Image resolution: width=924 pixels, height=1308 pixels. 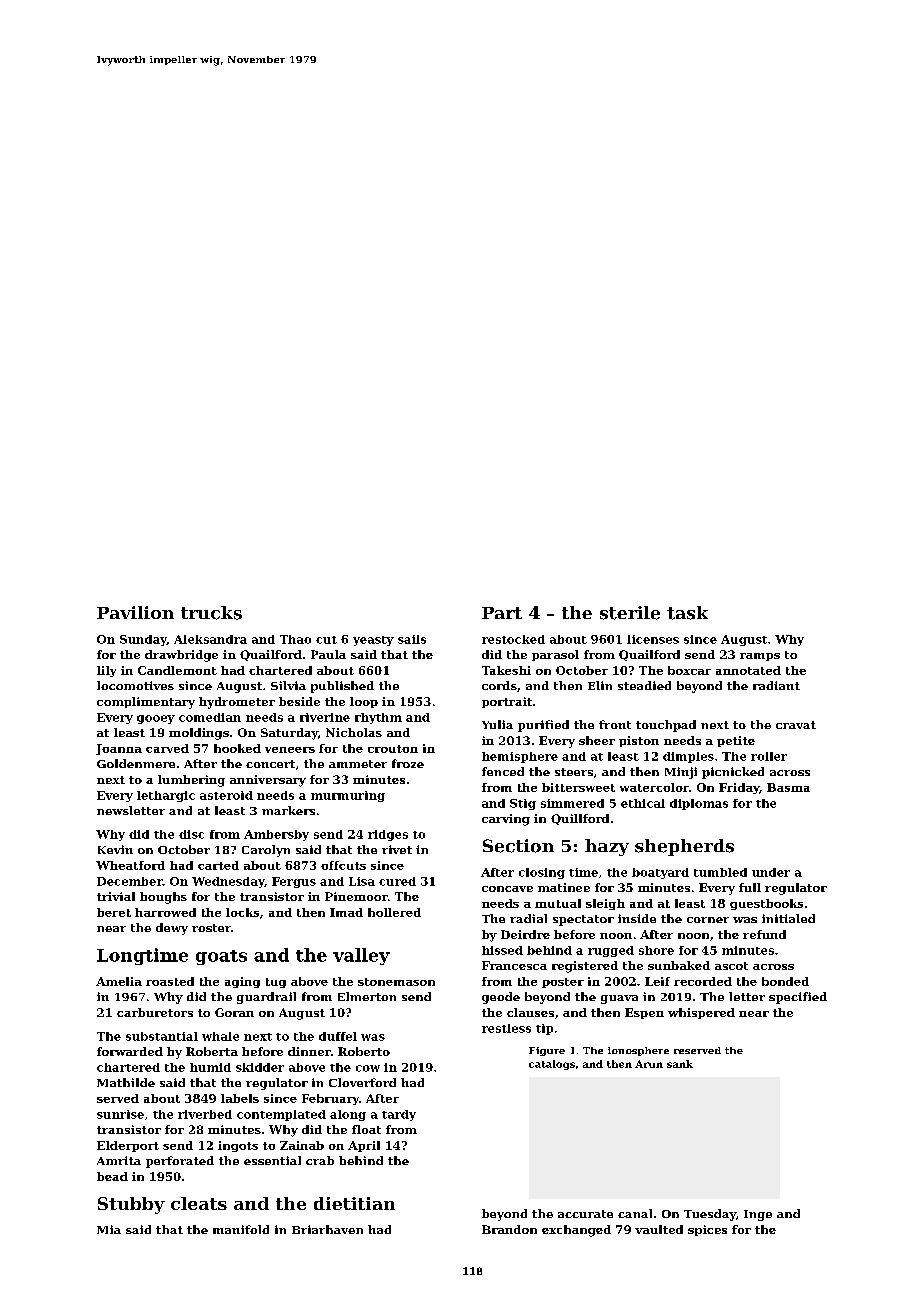 What do you see at coordinates (736, 741) in the image?
I see `petite` at bounding box center [736, 741].
